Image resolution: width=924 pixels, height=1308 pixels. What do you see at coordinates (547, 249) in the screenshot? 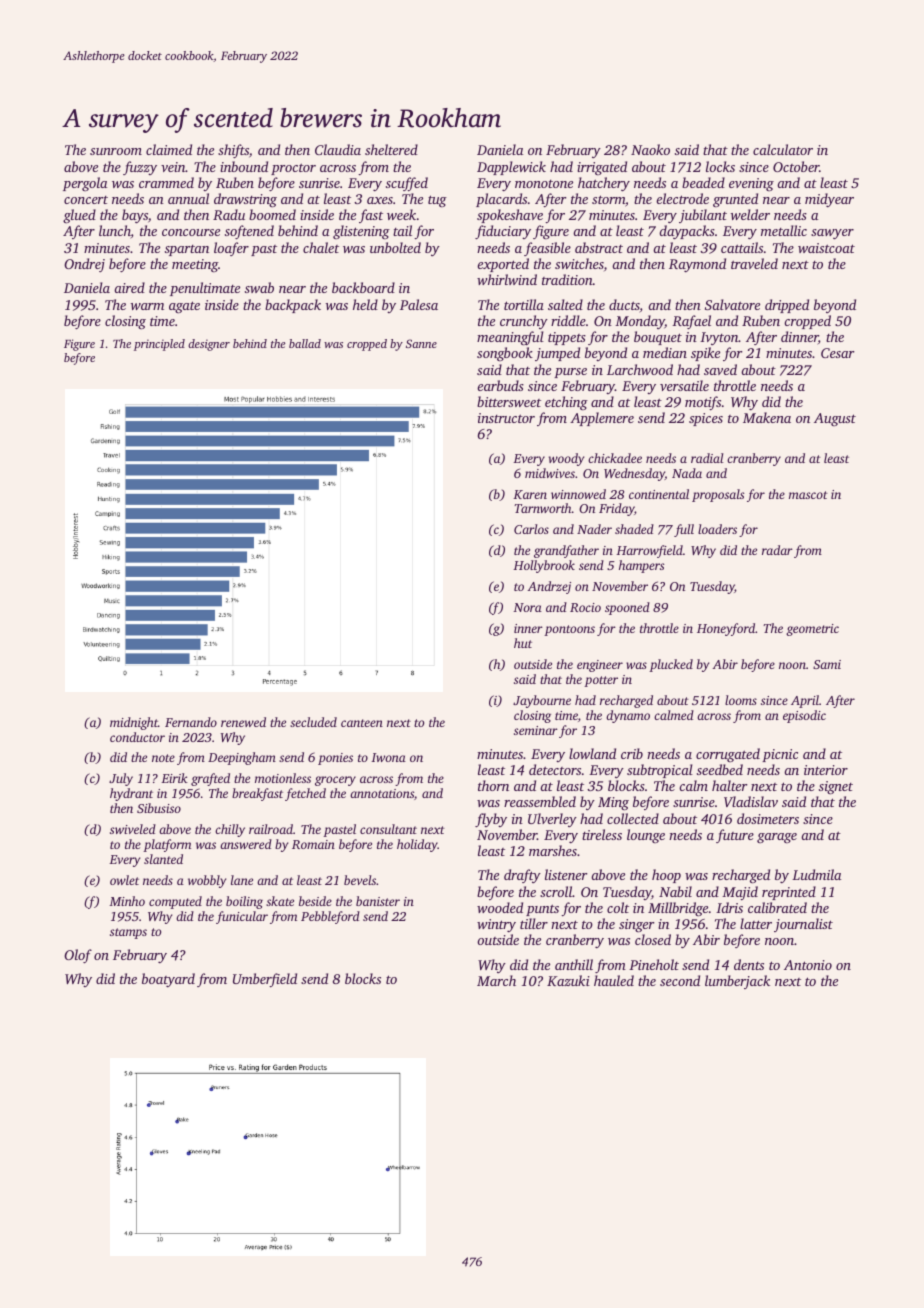
I see `feasible` at bounding box center [547, 249].
